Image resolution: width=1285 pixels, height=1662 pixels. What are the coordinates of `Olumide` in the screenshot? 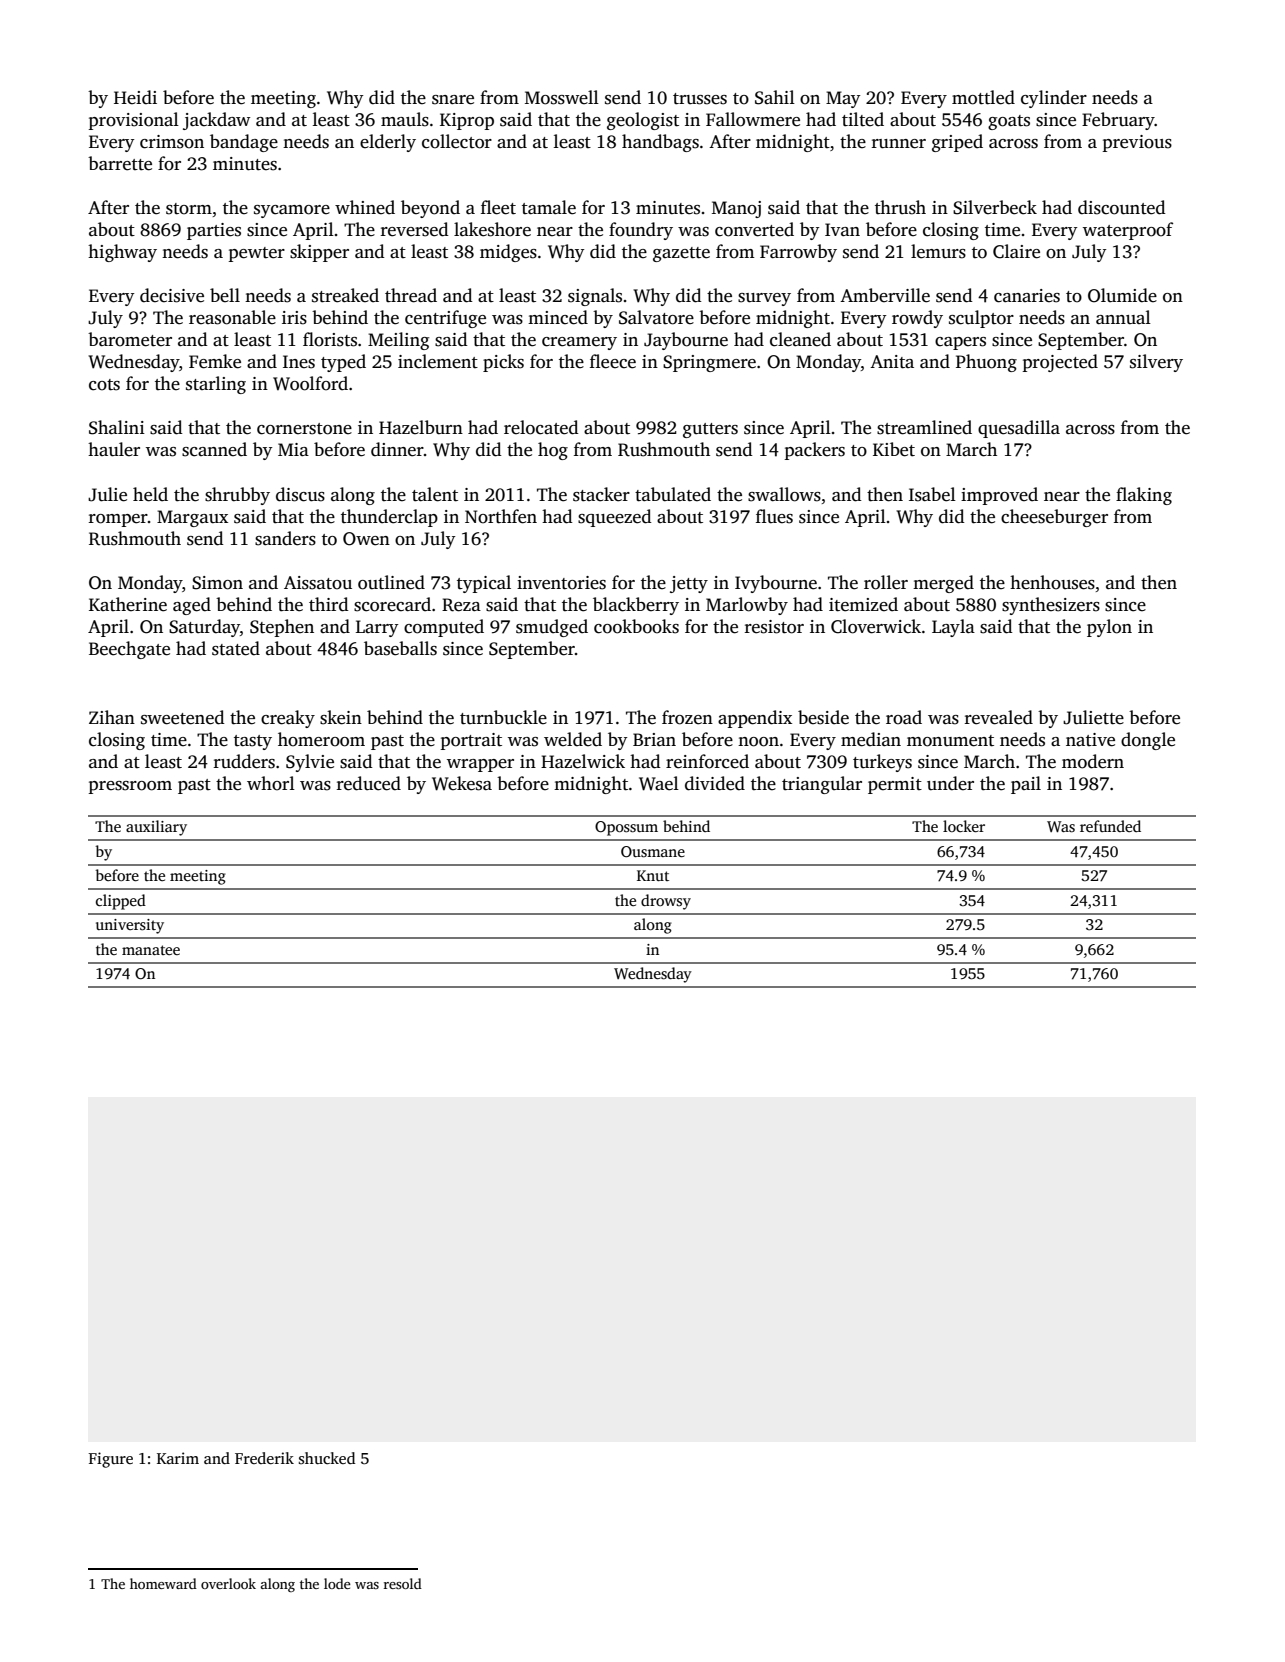 It's located at (1122, 295).
